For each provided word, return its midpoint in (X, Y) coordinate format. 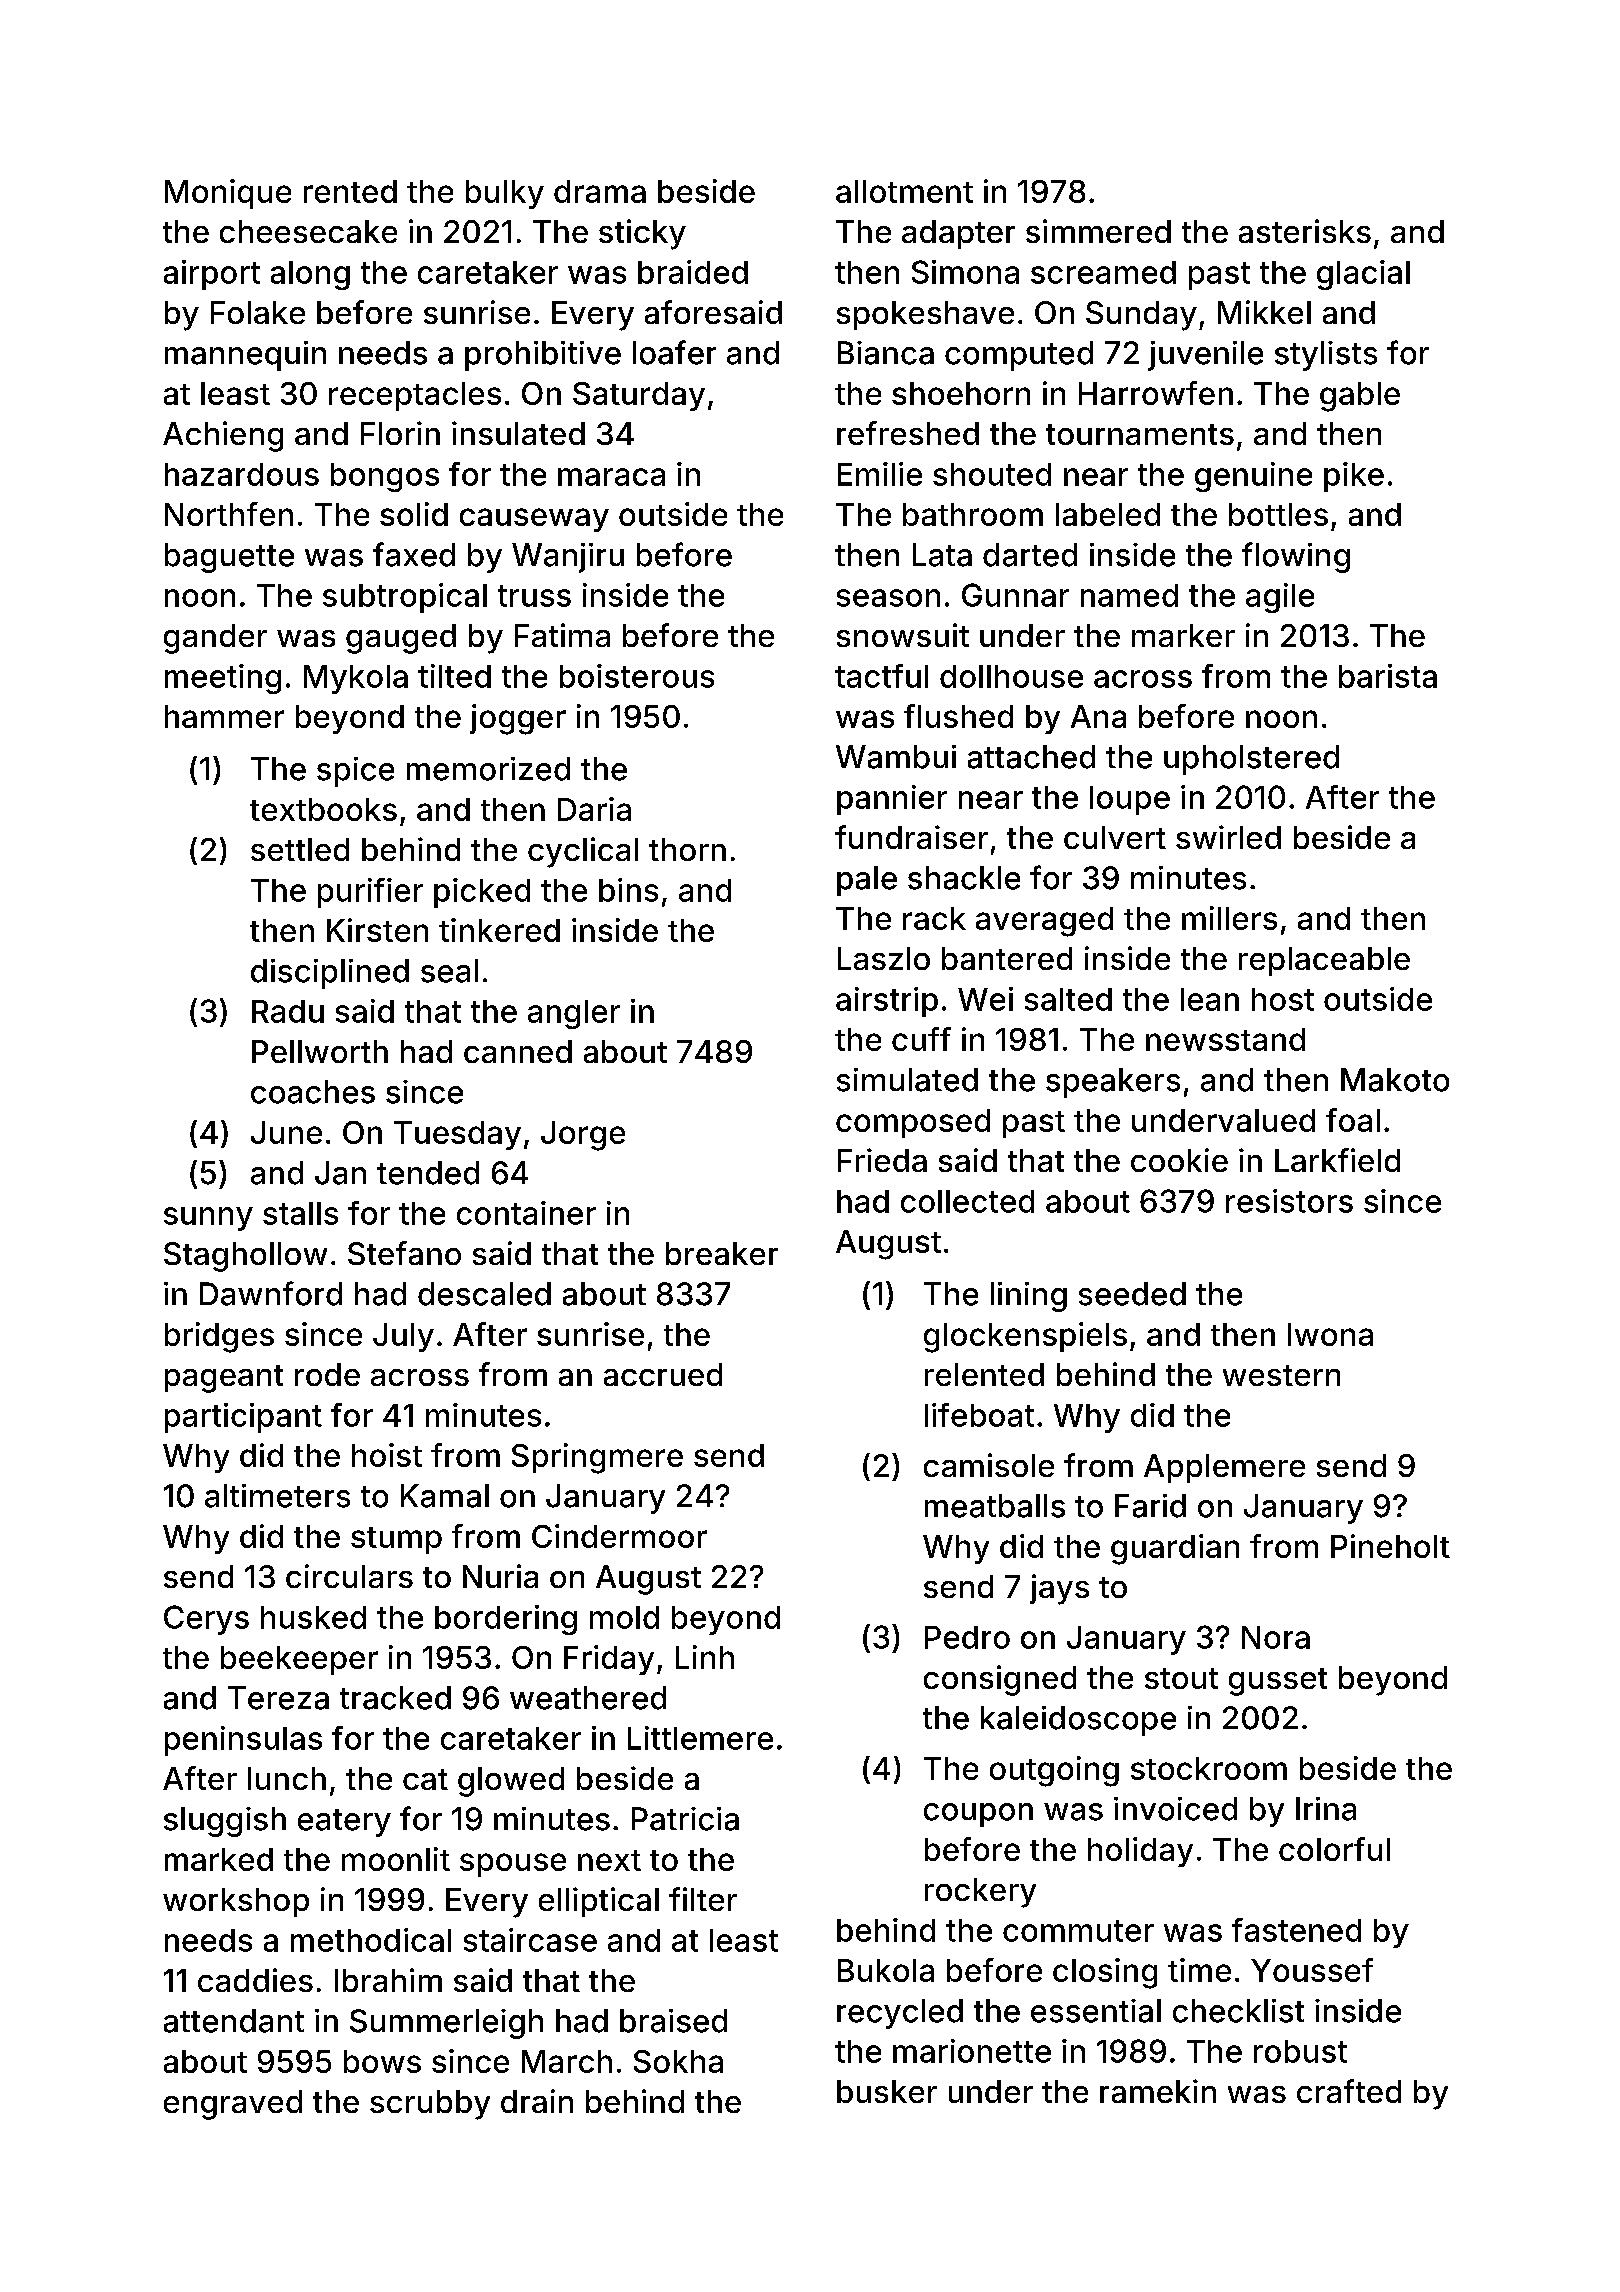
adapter (958, 234)
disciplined (330, 974)
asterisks (1305, 231)
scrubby (430, 2105)
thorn (687, 849)
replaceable (1324, 961)
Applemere (1224, 1468)
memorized (488, 769)
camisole (989, 1465)
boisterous (637, 676)
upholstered (1251, 760)
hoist (387, 1455)
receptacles (415, 396)
